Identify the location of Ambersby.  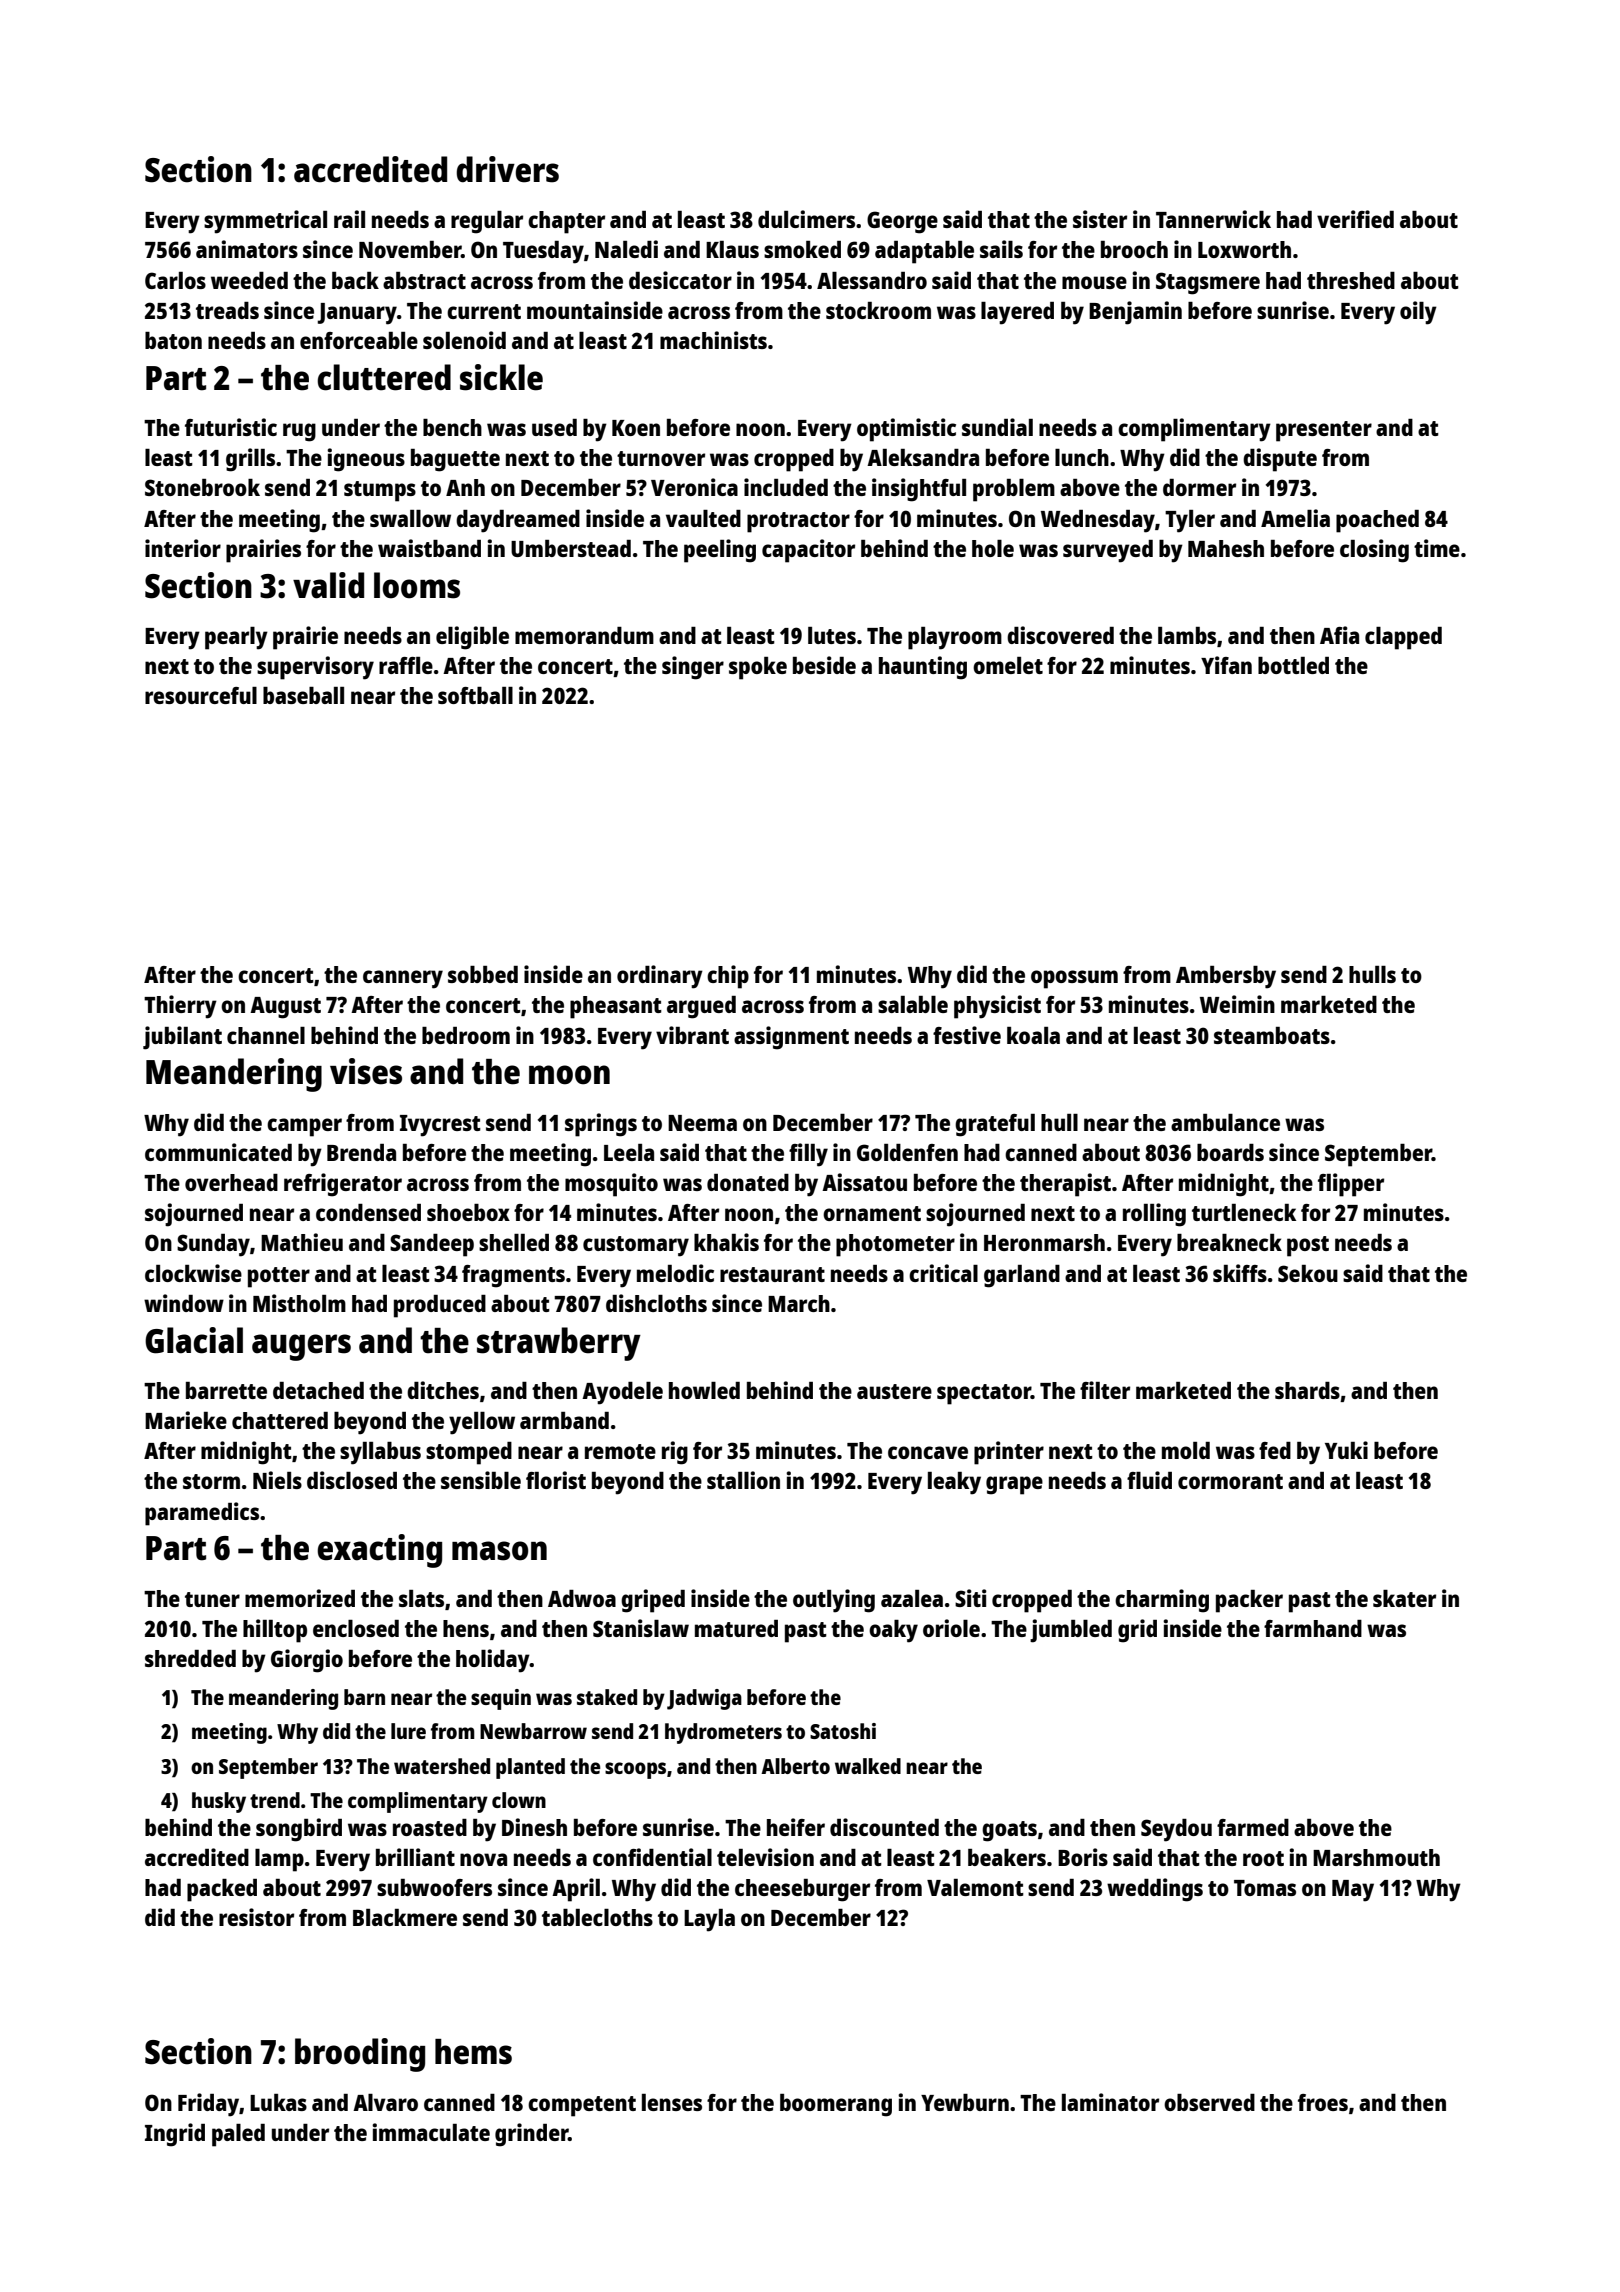
(1226, 977).
